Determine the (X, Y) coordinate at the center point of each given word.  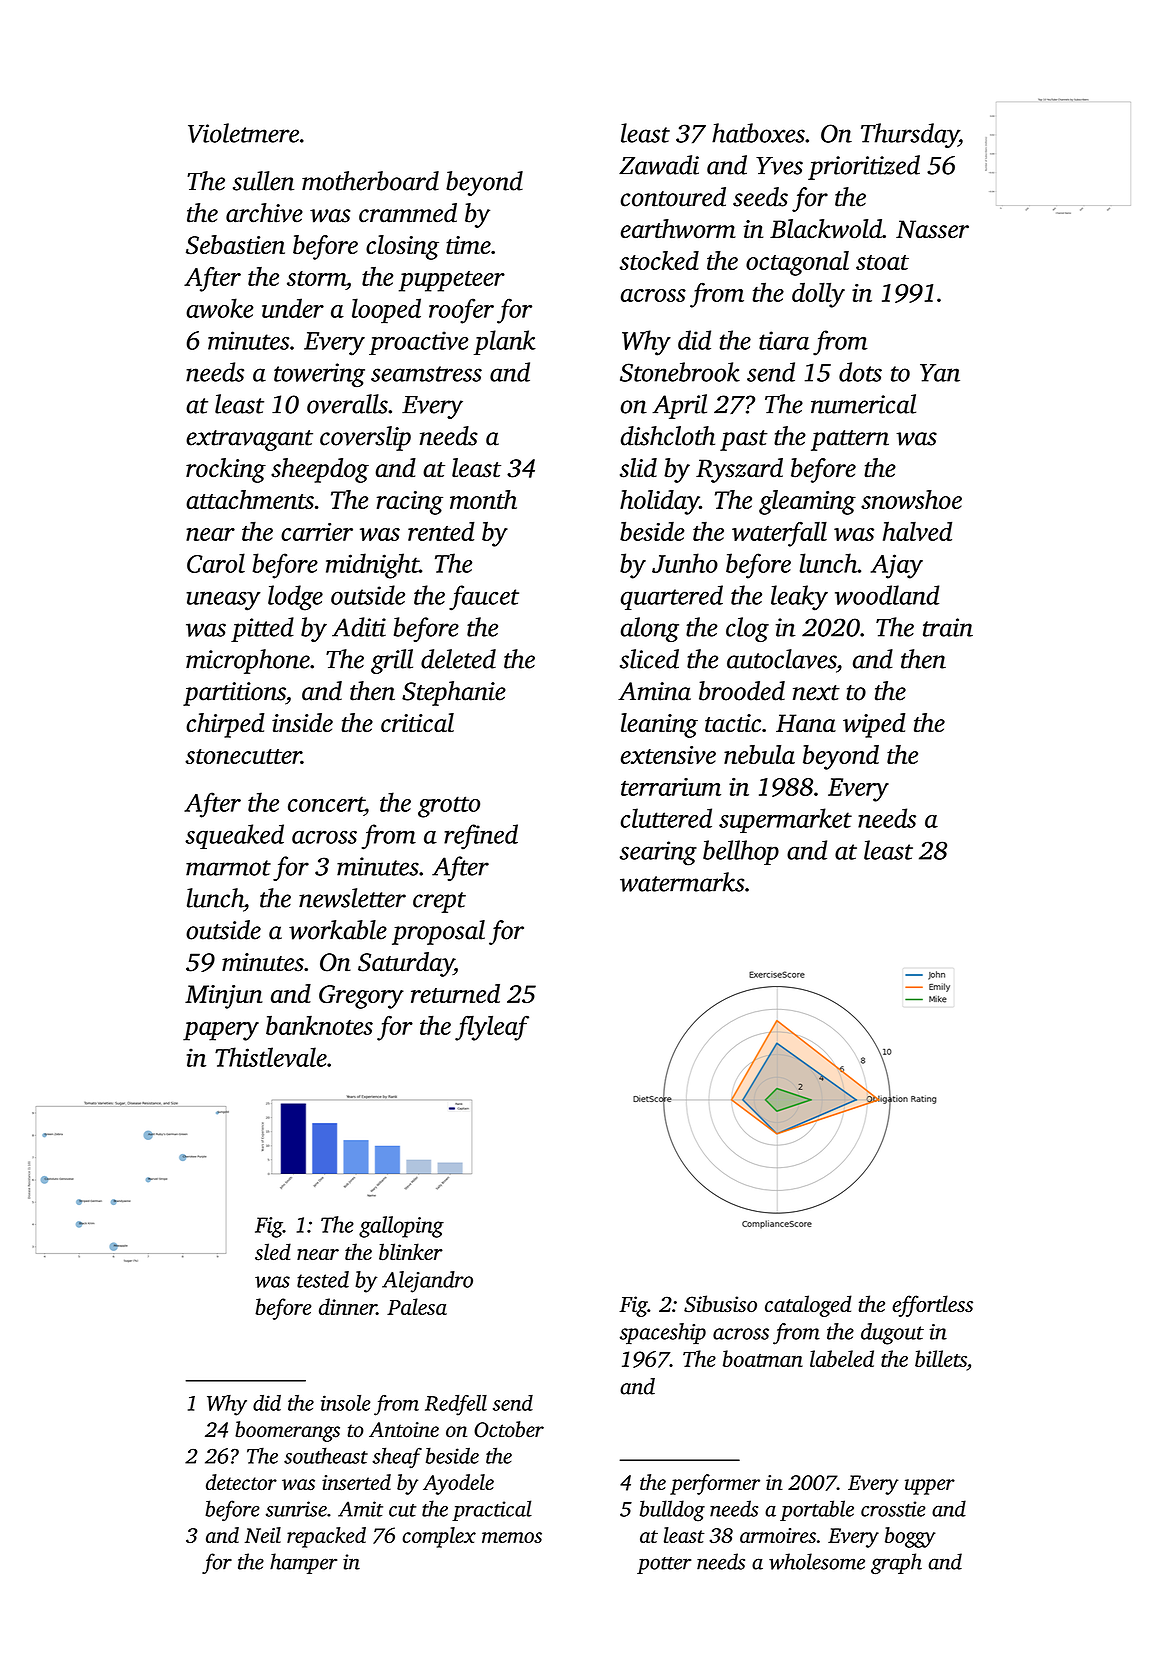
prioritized (864, 167)
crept (439, 902)
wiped (874, 725)
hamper (303, 1563)
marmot (228, 868)
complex (439, 1537)
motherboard (370, 181)
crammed (408, 213)
